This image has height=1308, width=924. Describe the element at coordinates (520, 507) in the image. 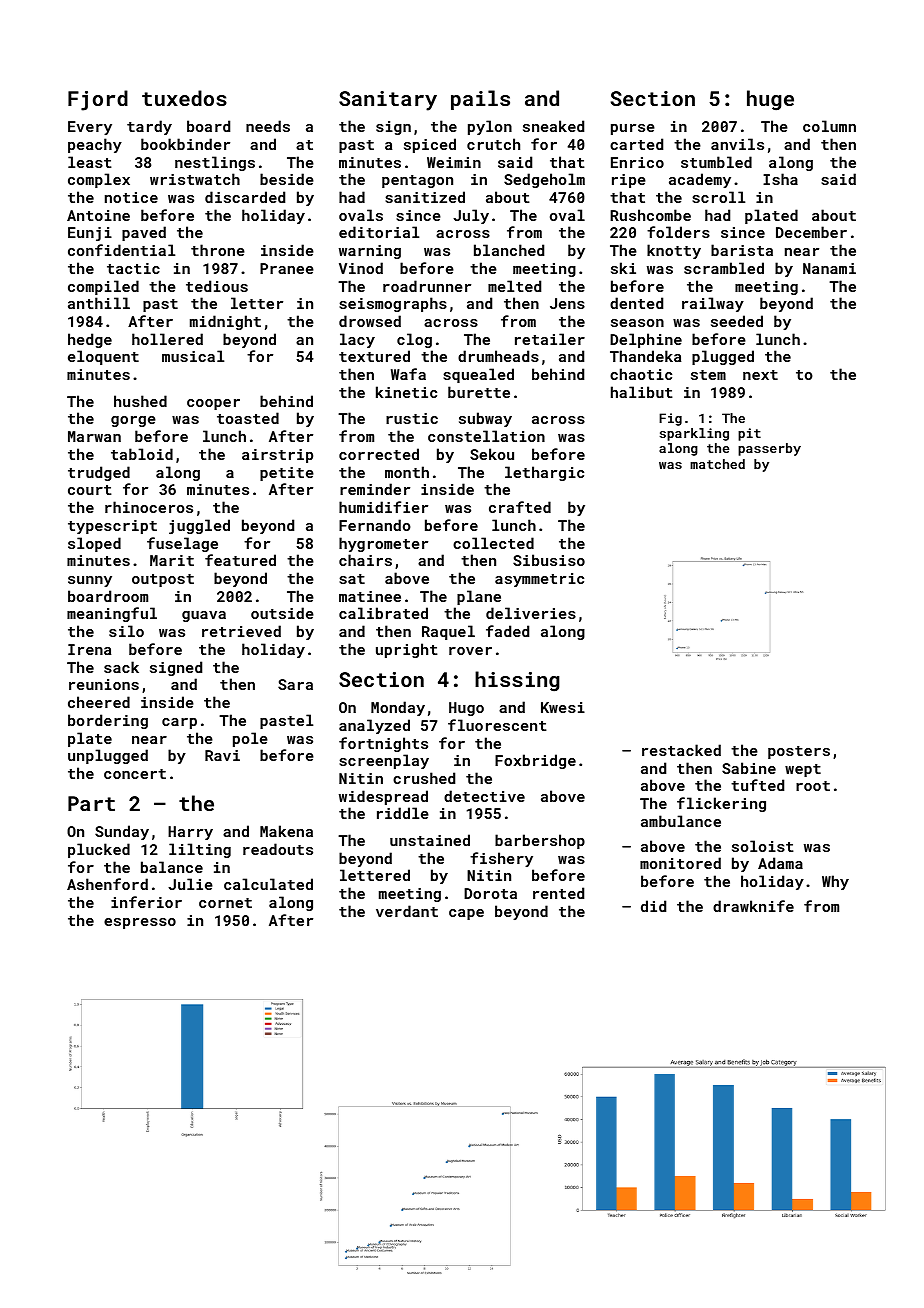

I see `crafted` at that location.
